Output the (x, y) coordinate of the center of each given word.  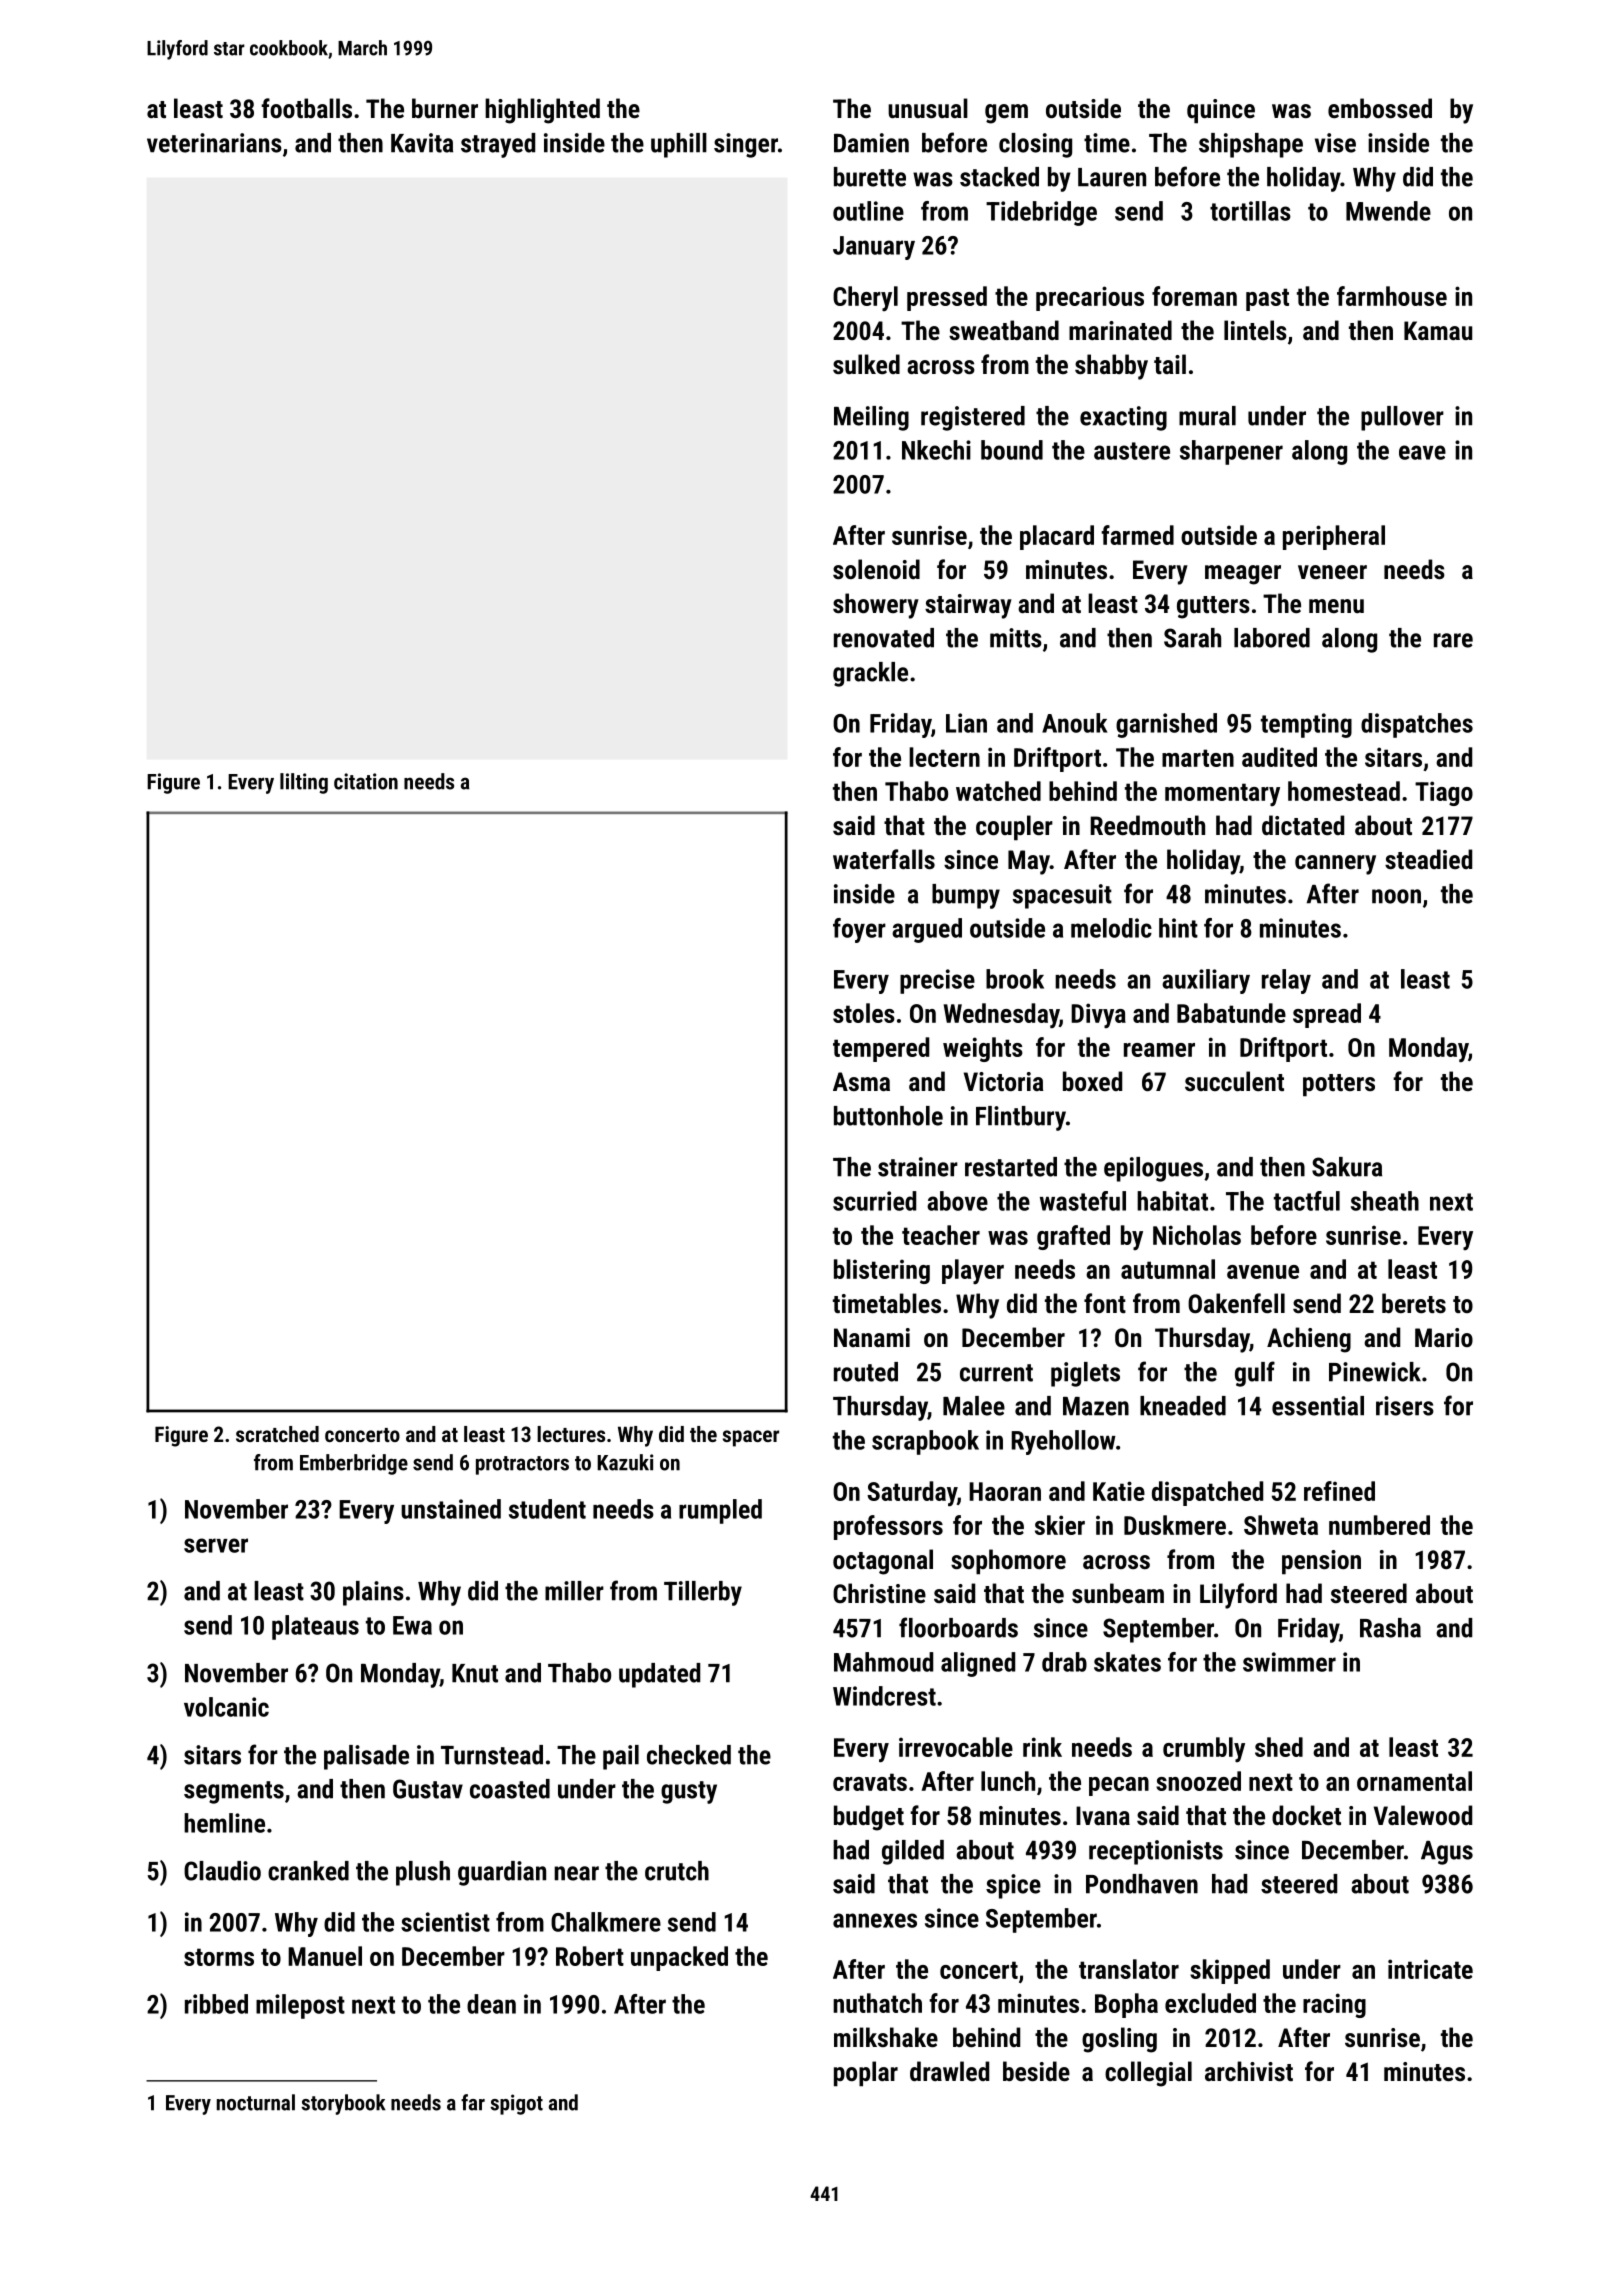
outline (868, 211)
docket (1306, 1815)
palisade (366, 1757)
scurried (874, 1201)
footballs (306, 108)
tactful (1307, 1201)
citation (366, 781)
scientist (445, 1922)
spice (1013, 1886)
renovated (884, 638)
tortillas (1250, 211)
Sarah (1192, 638)
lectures (571, 1434)
